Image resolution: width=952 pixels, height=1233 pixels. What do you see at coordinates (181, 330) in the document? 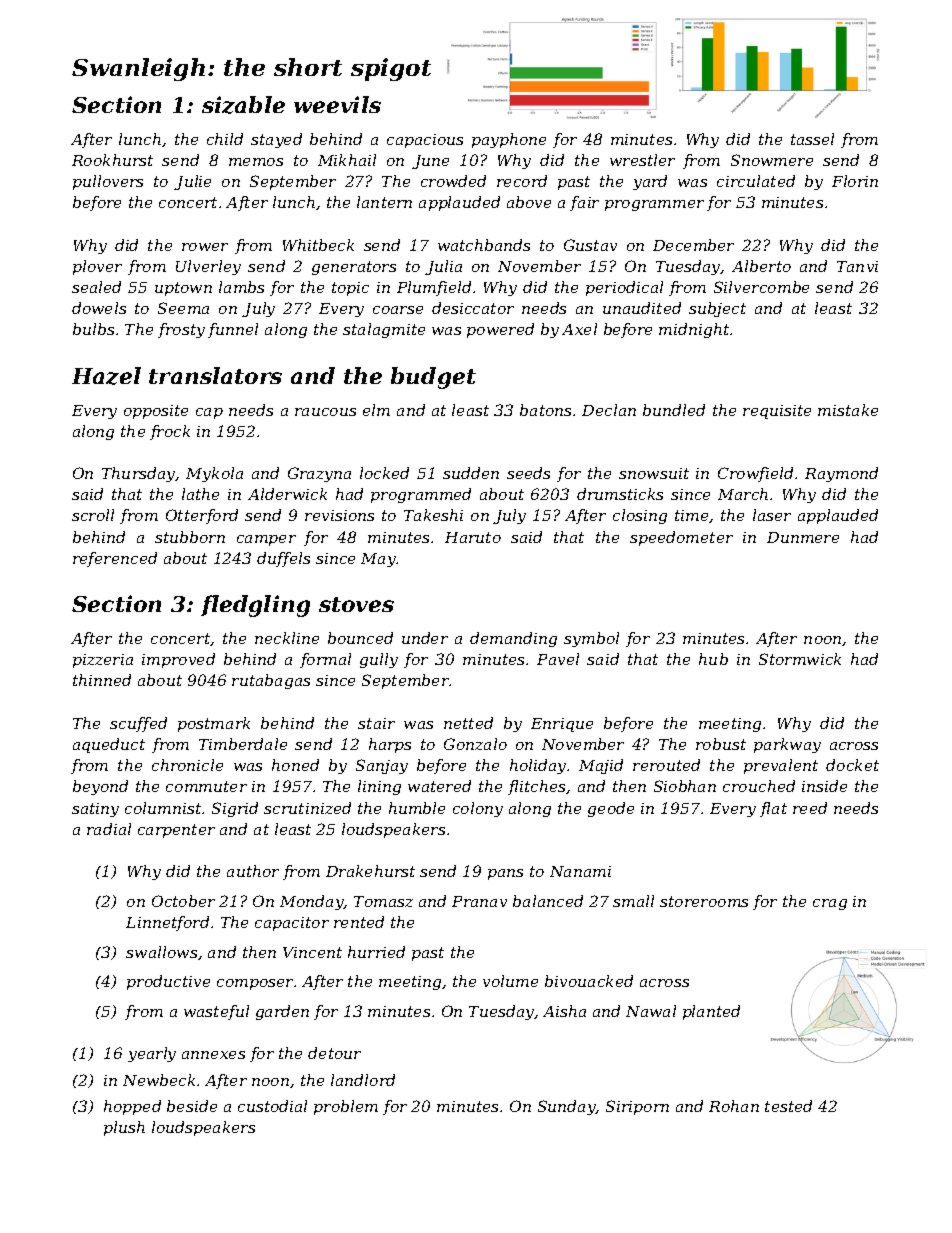
I see `frosty` at bounding box center [181, 330].
